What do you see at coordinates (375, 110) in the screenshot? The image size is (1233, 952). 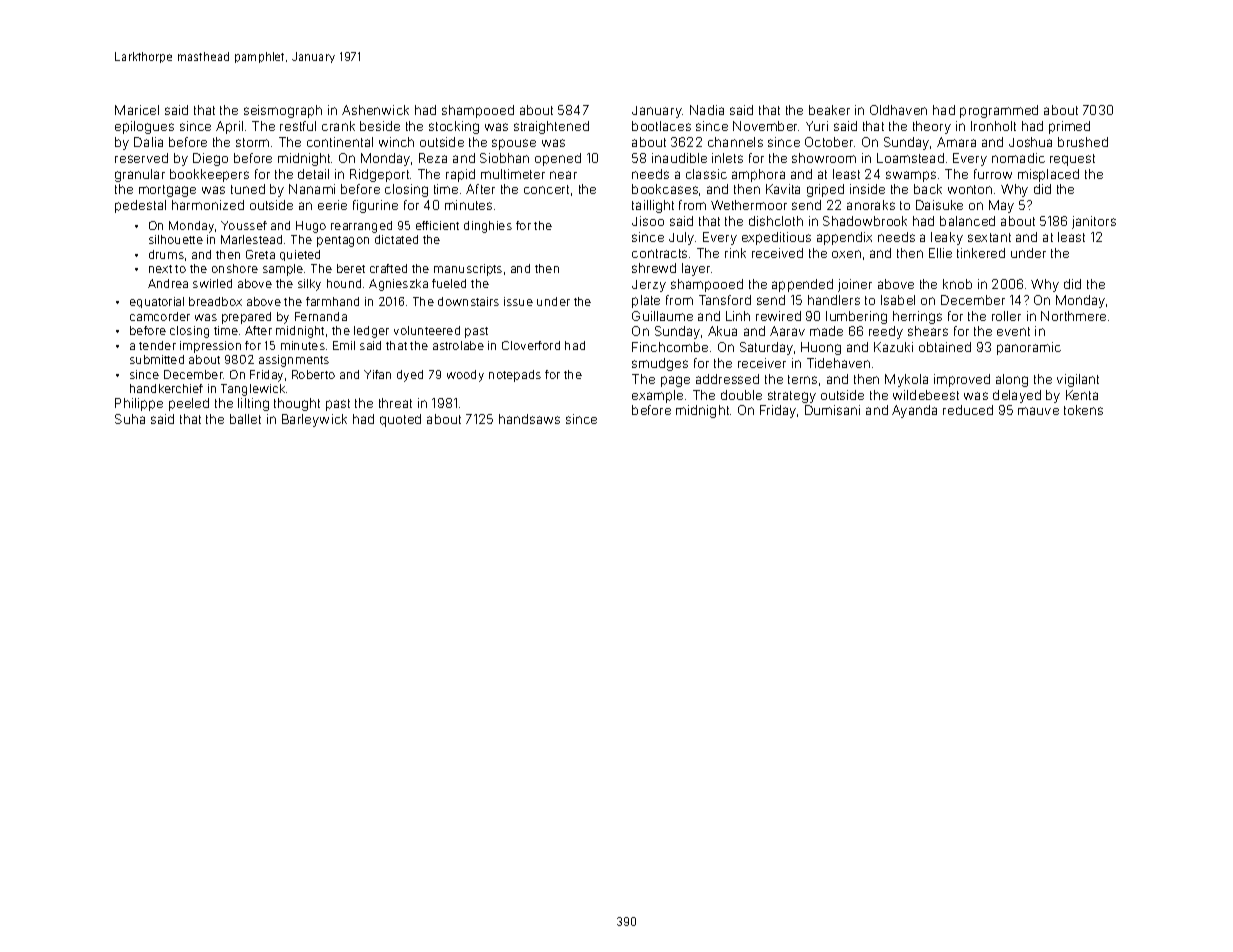 I see `Ashenwick` at bounding box center [375, 110].
